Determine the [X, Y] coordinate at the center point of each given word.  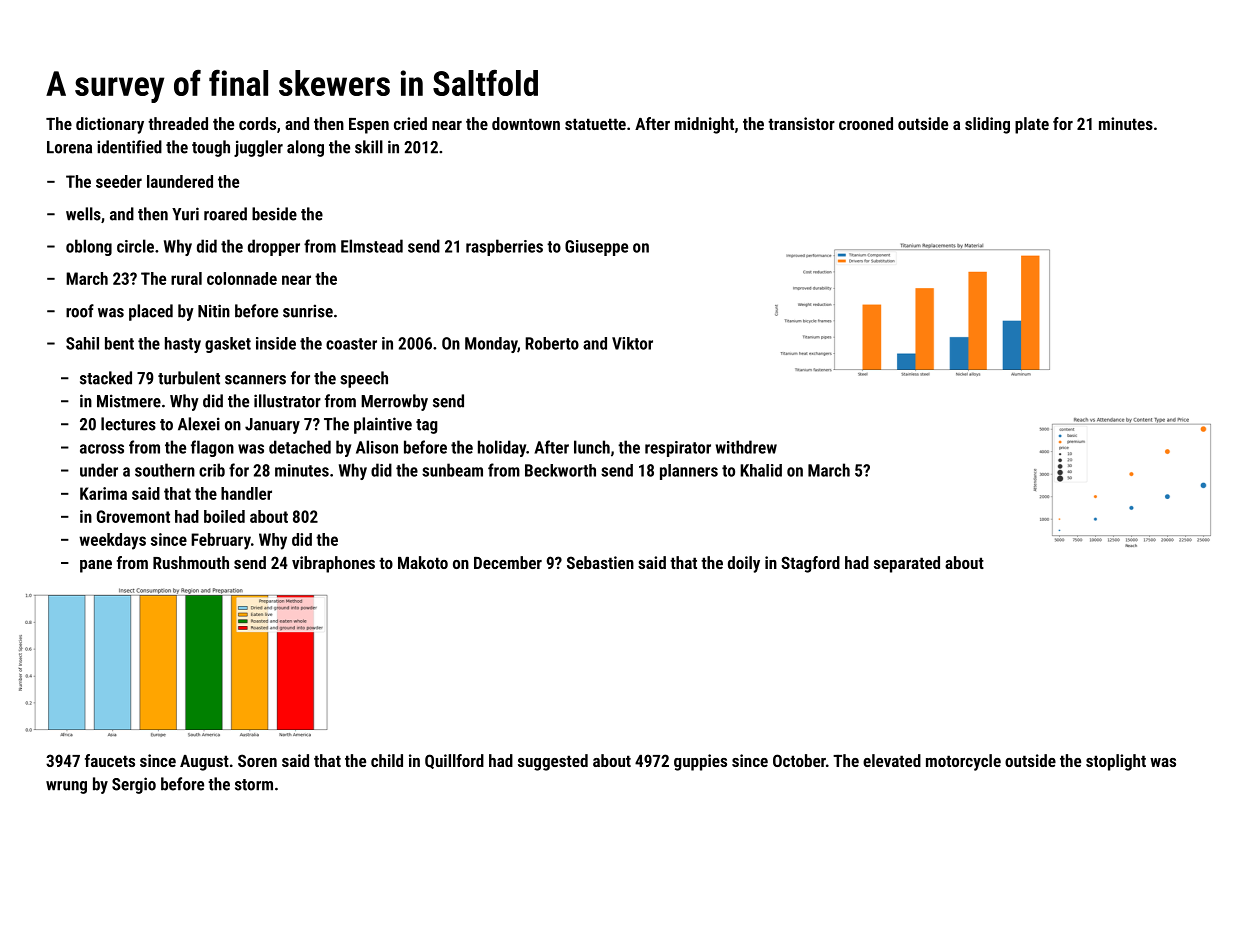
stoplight [1116, 762]
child [387, 760]
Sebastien [600, 562]
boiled [224, 516]
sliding [987, 125]
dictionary [110, 125]
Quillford [454, 761]
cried [410, 123]
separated [907, 564]
